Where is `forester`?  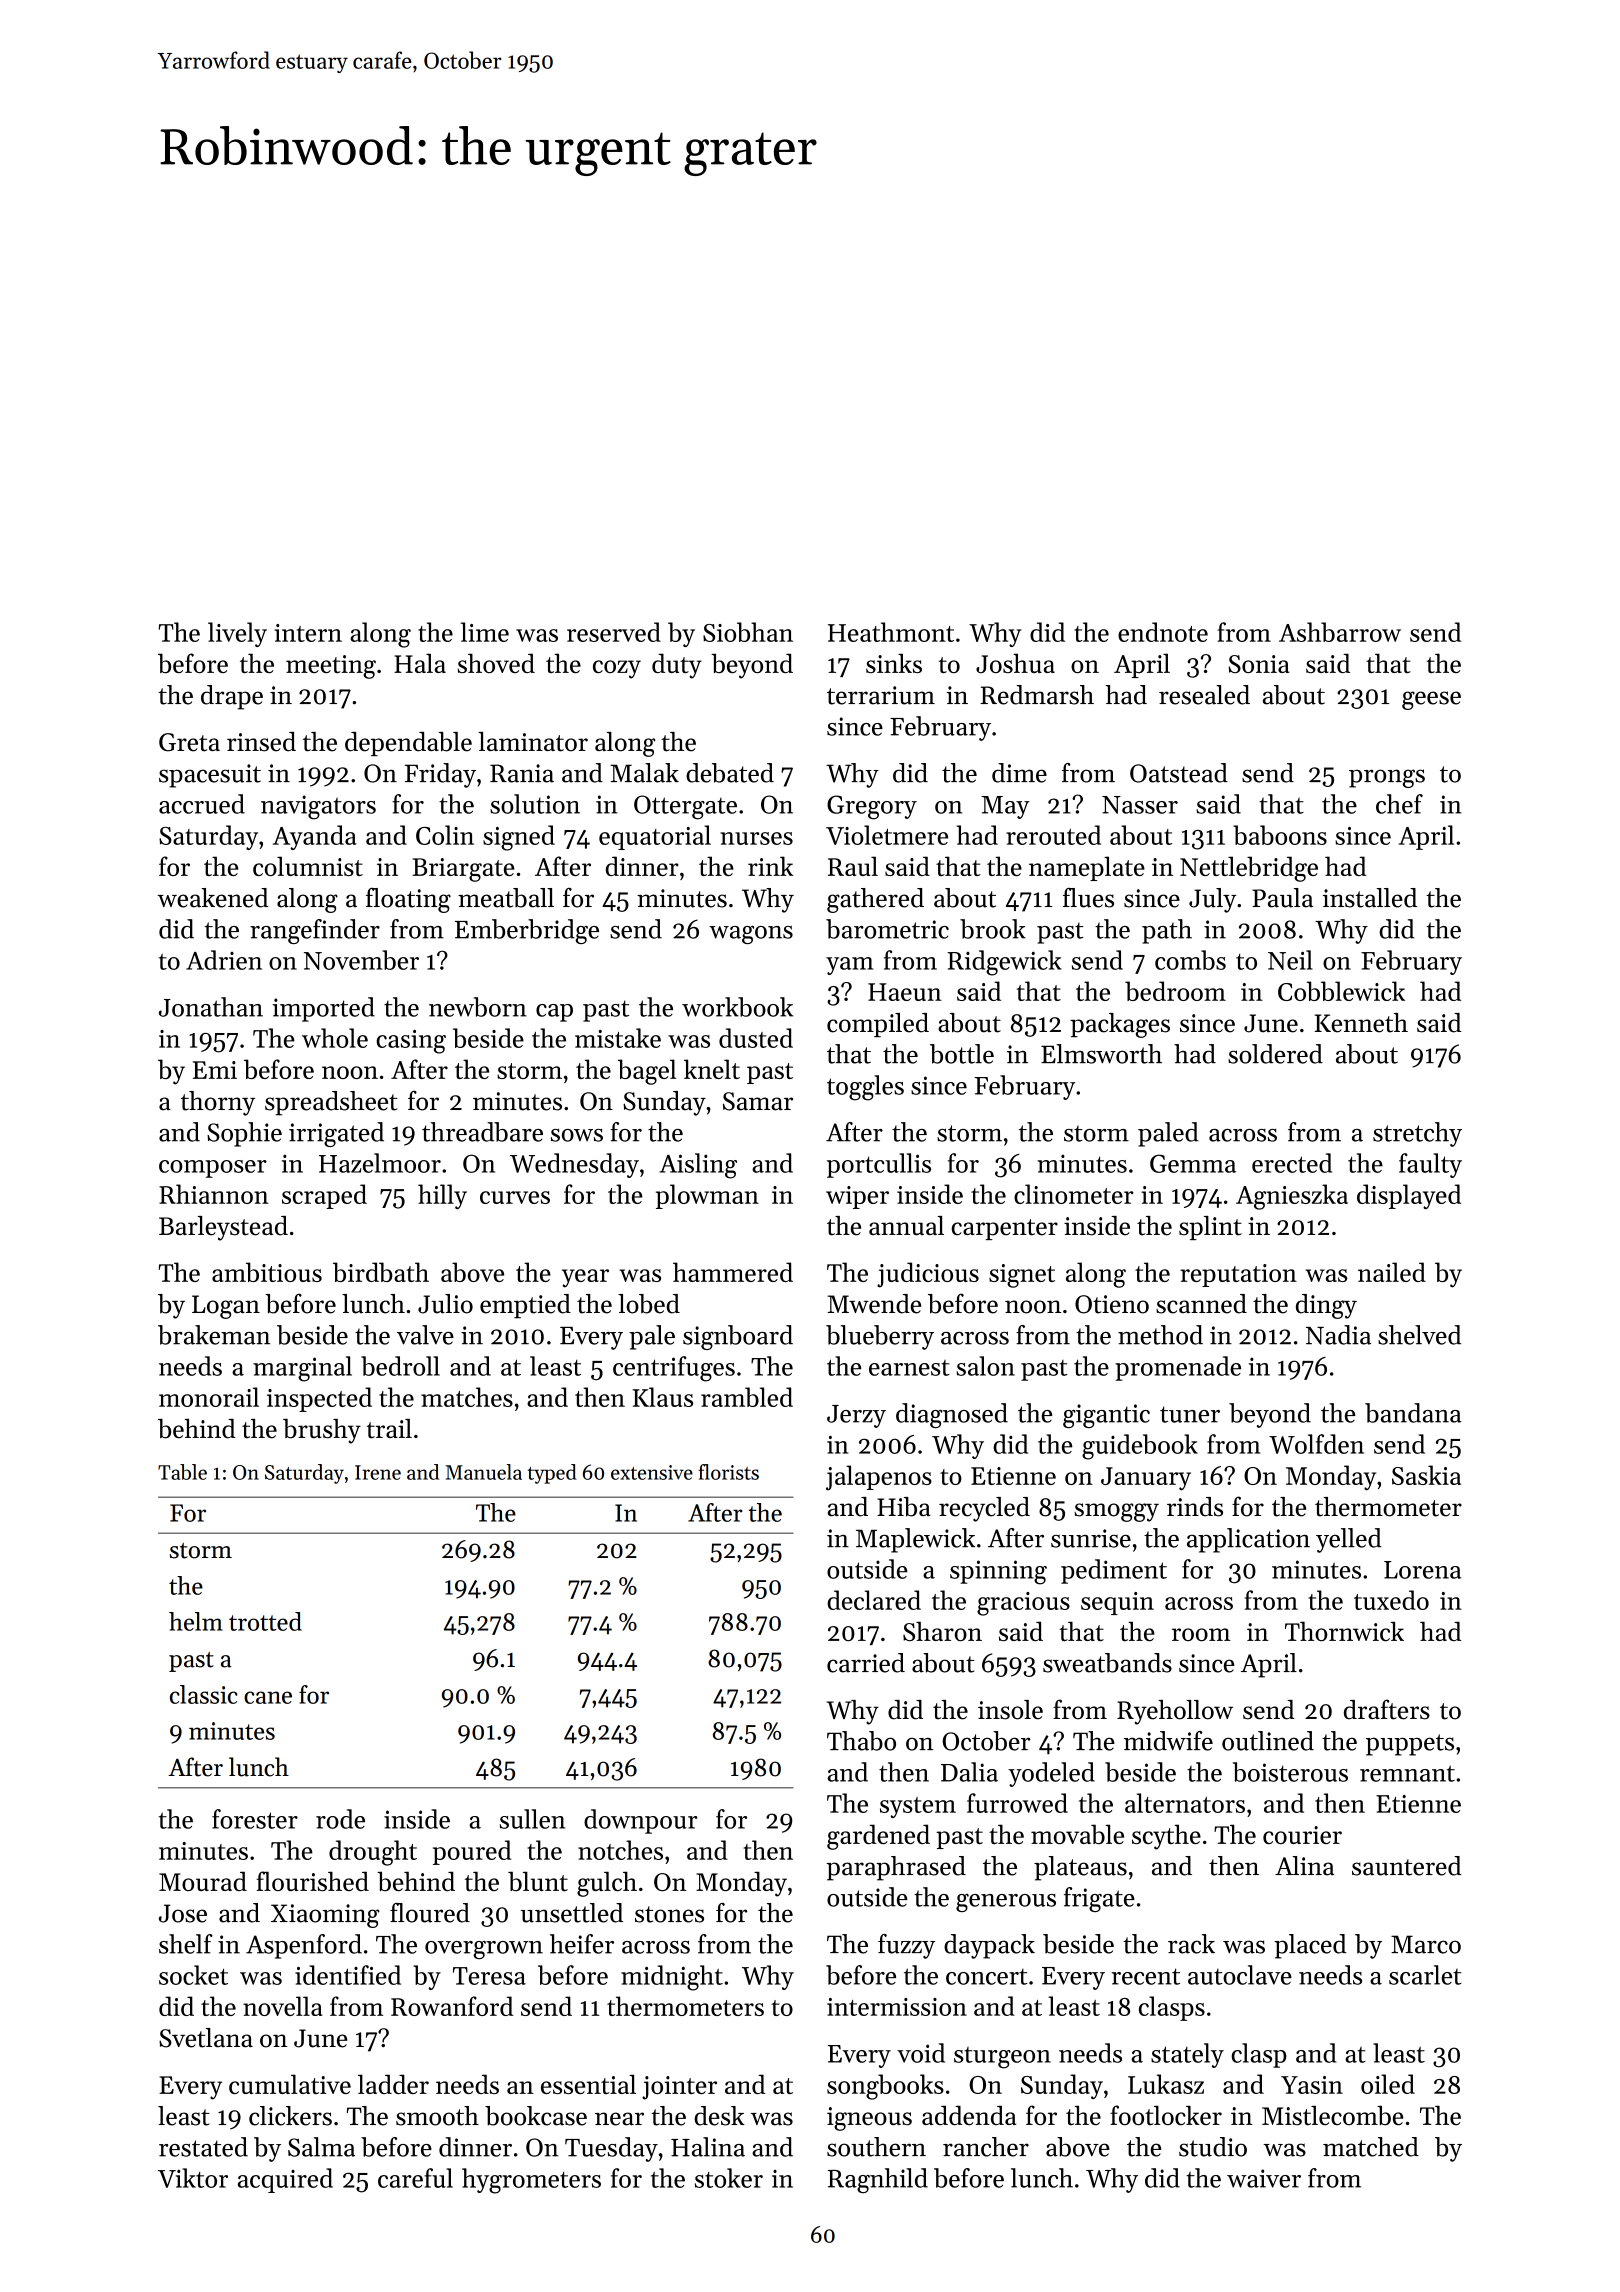 forester is located at coordinates (255, 1819).
